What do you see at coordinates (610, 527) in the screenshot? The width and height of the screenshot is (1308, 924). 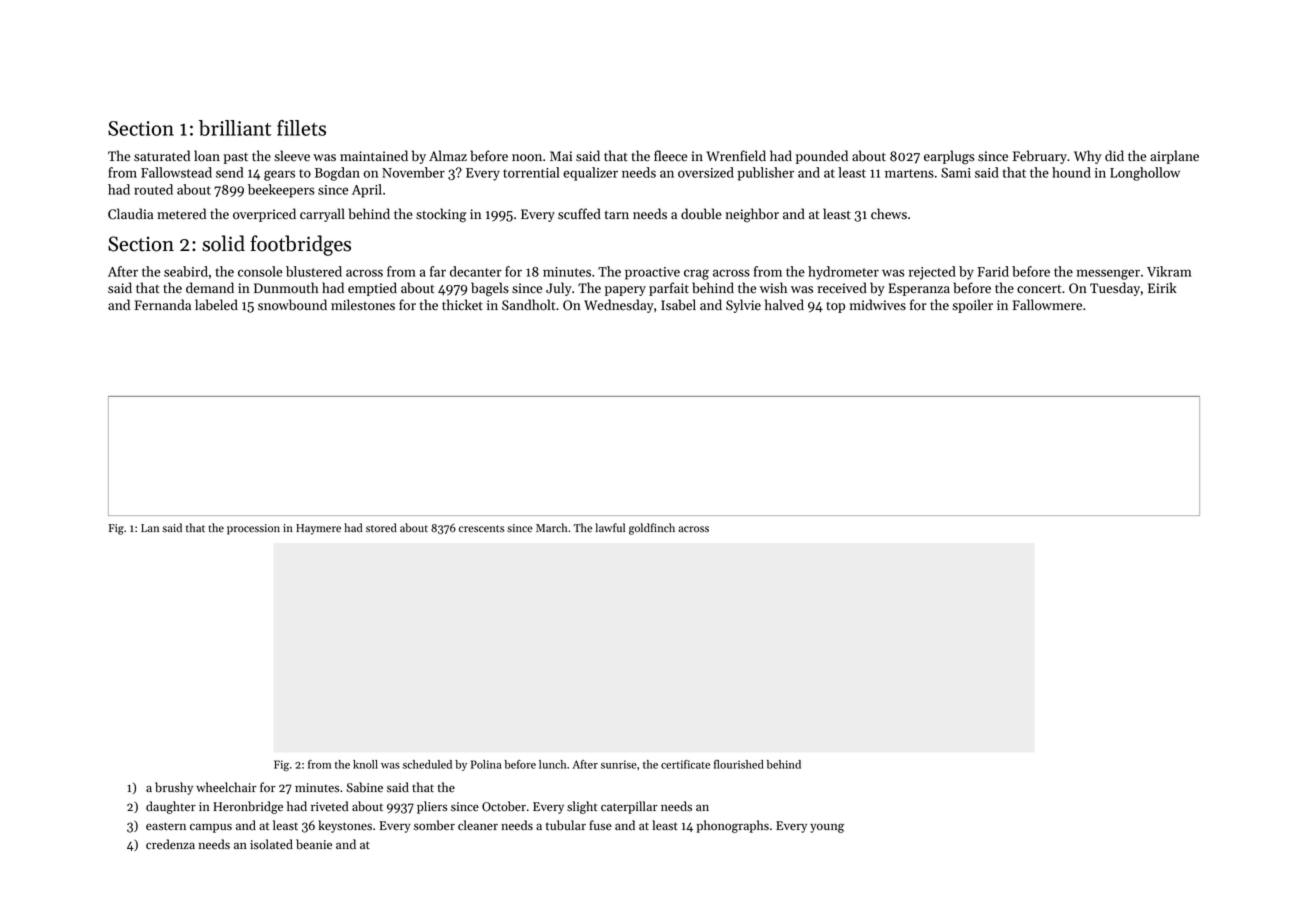 I see `lawful` at bounding box center [610, 527].
